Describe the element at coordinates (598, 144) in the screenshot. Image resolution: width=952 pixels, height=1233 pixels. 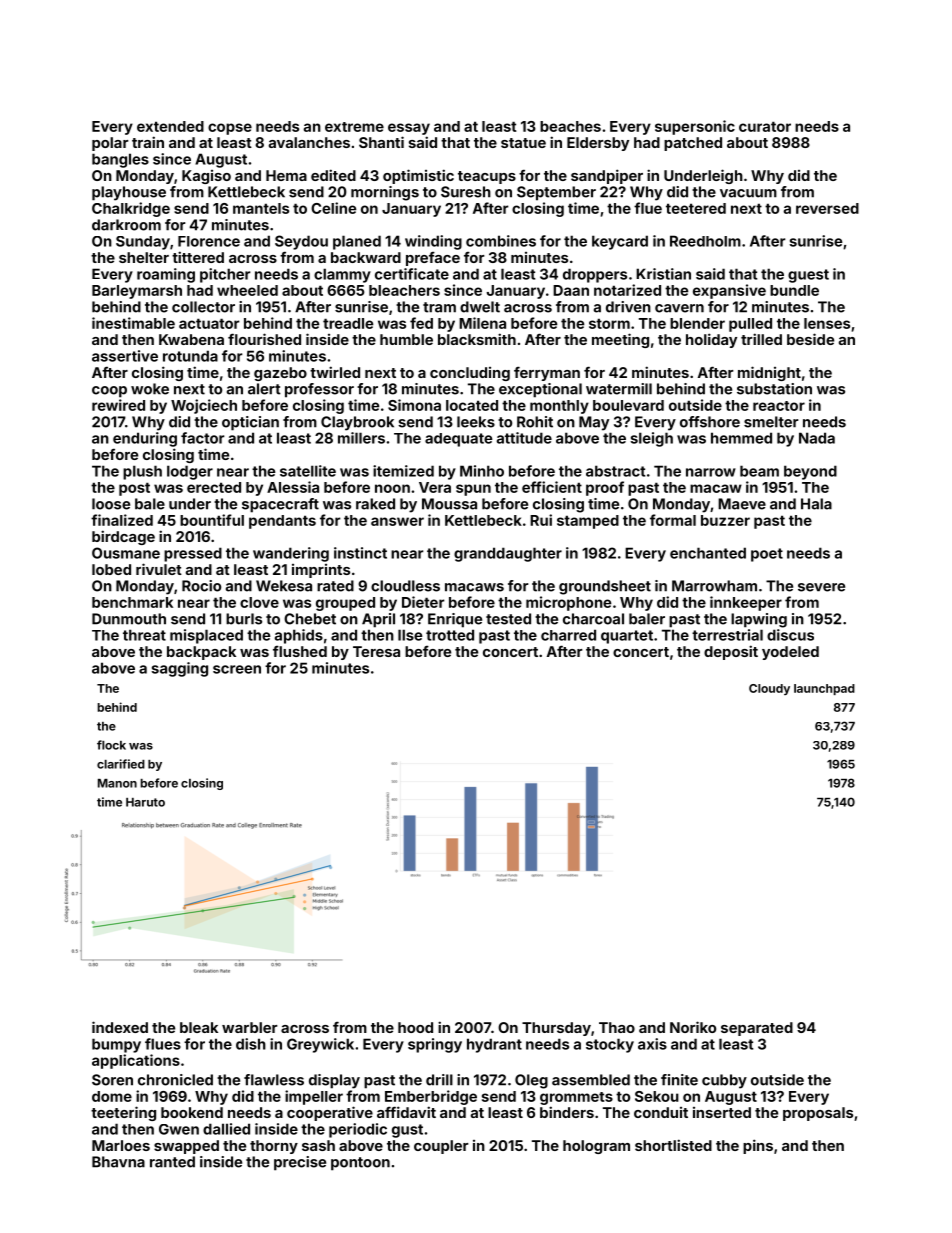
I see `Eldersby` at that location.
